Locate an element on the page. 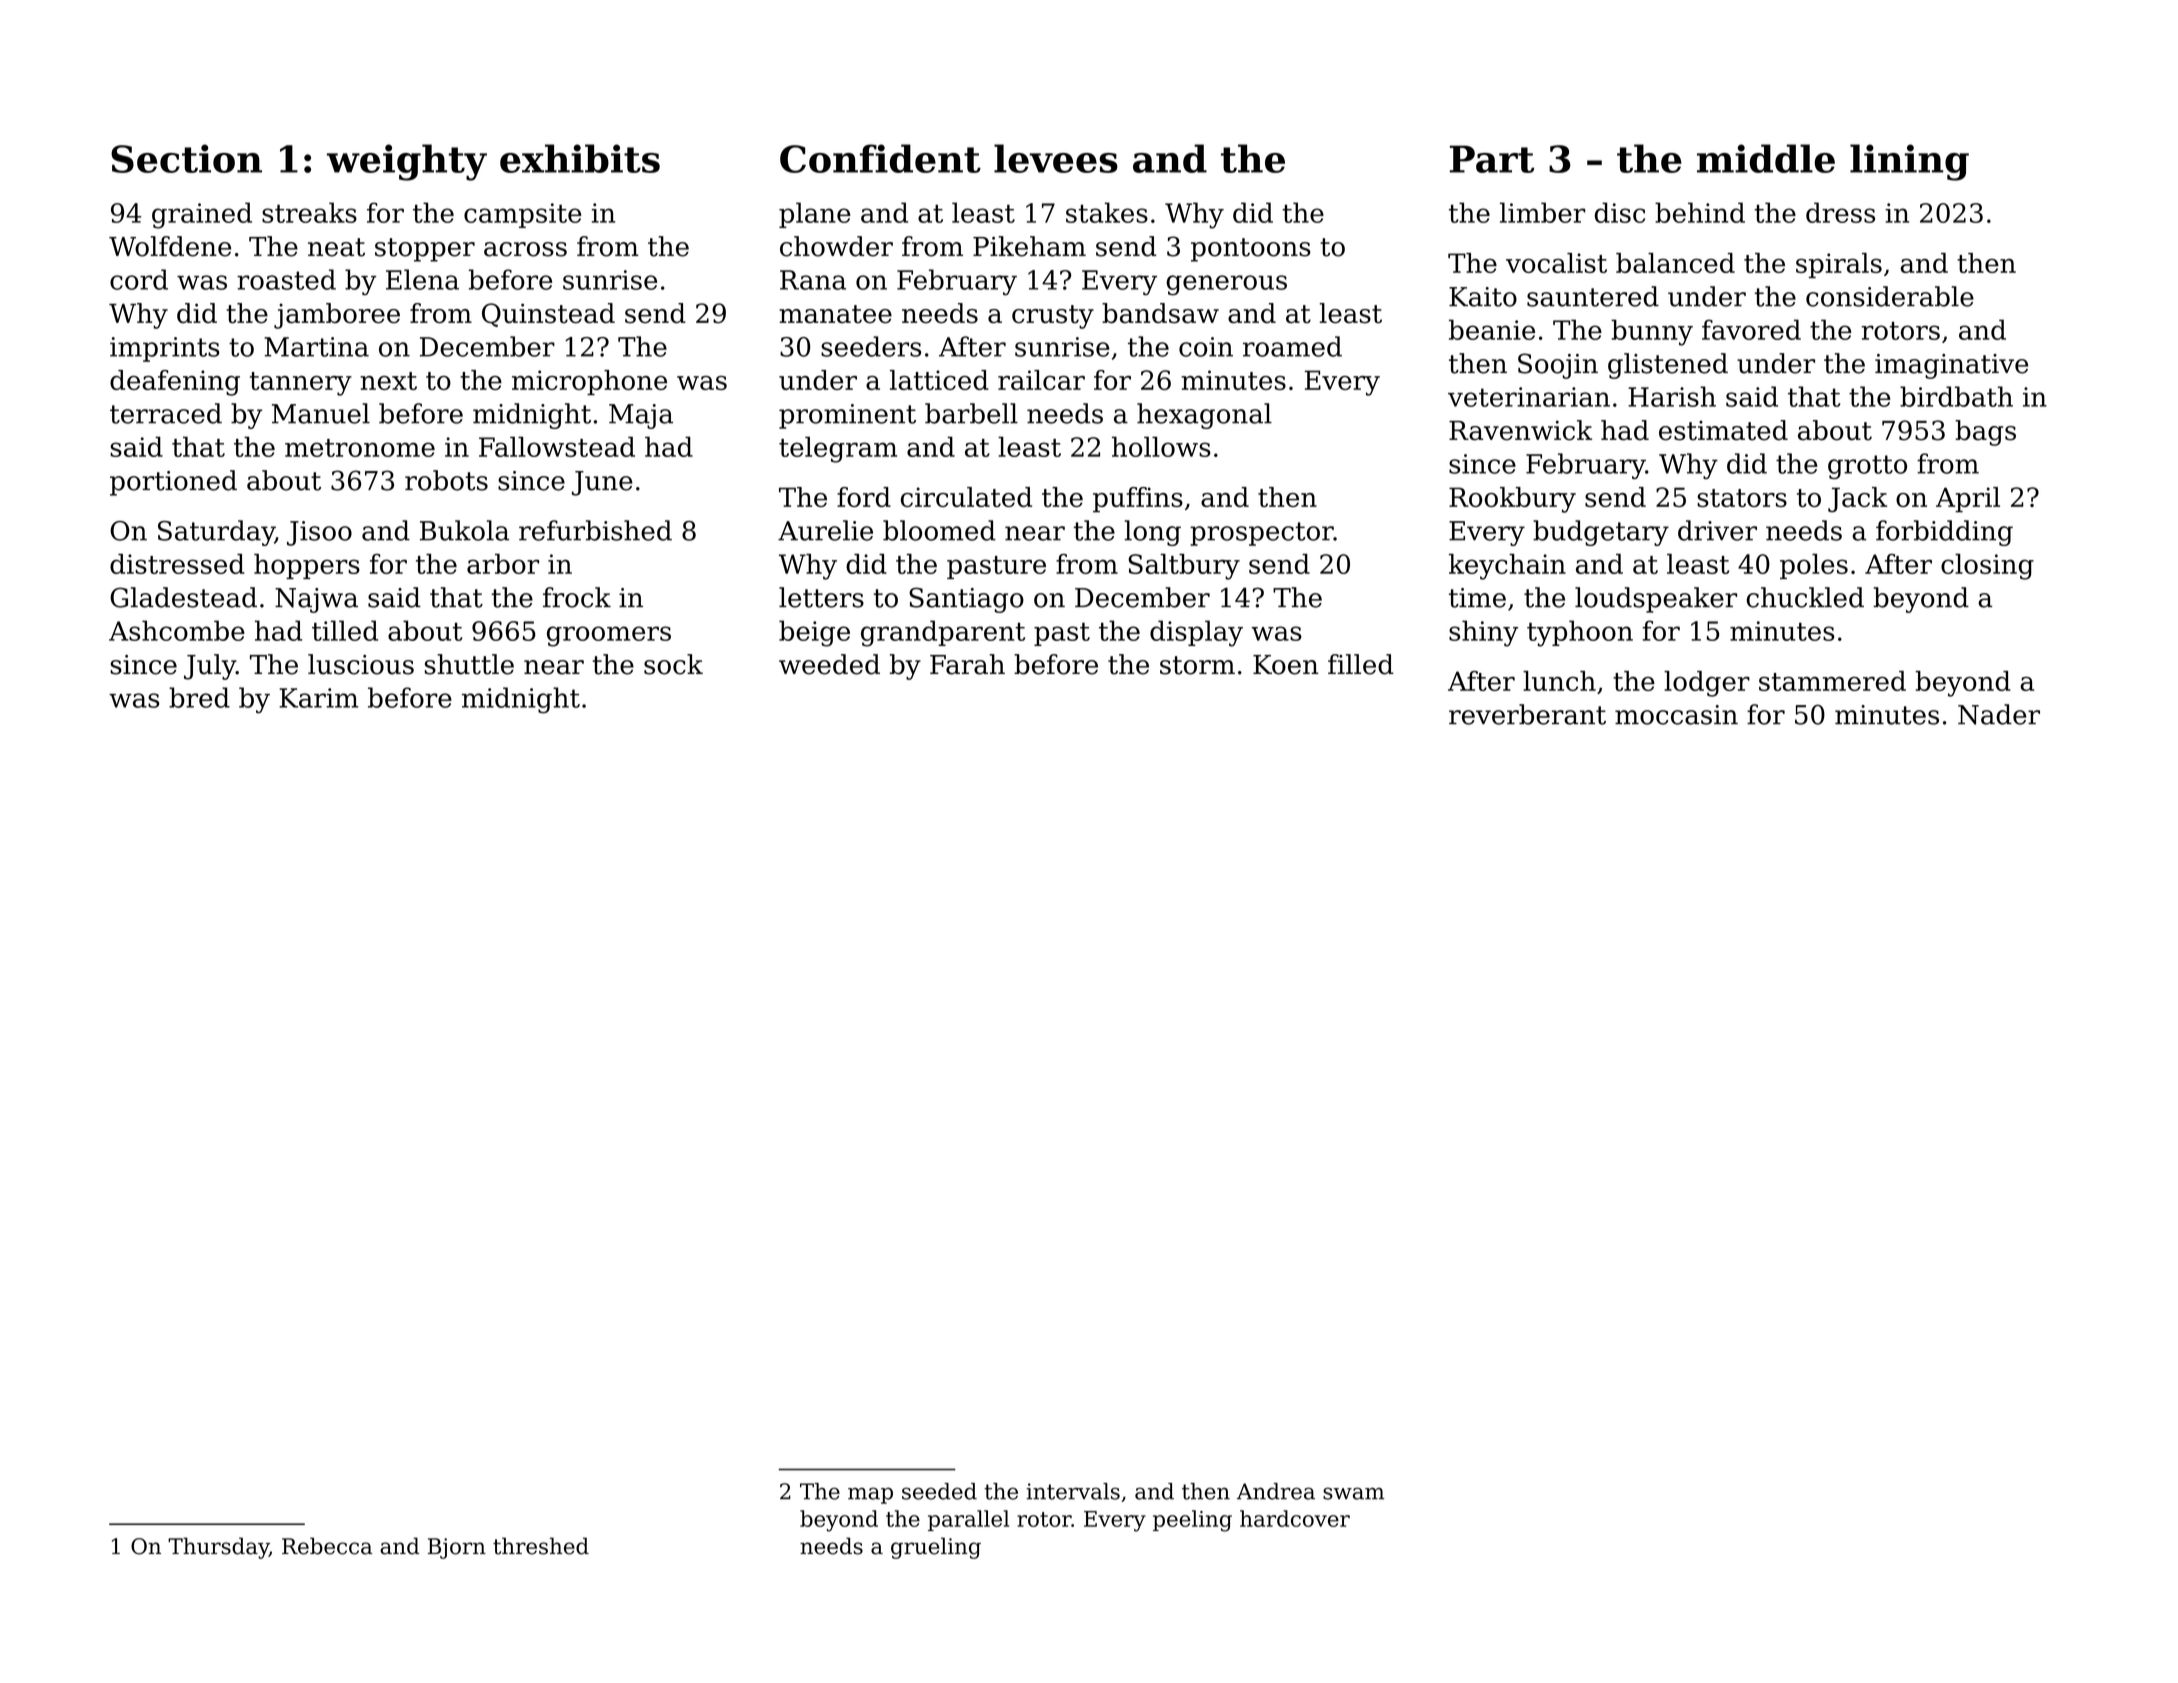 The width and height of the page is (2178, 1683). Karim is located at coordinates (318, 698).
